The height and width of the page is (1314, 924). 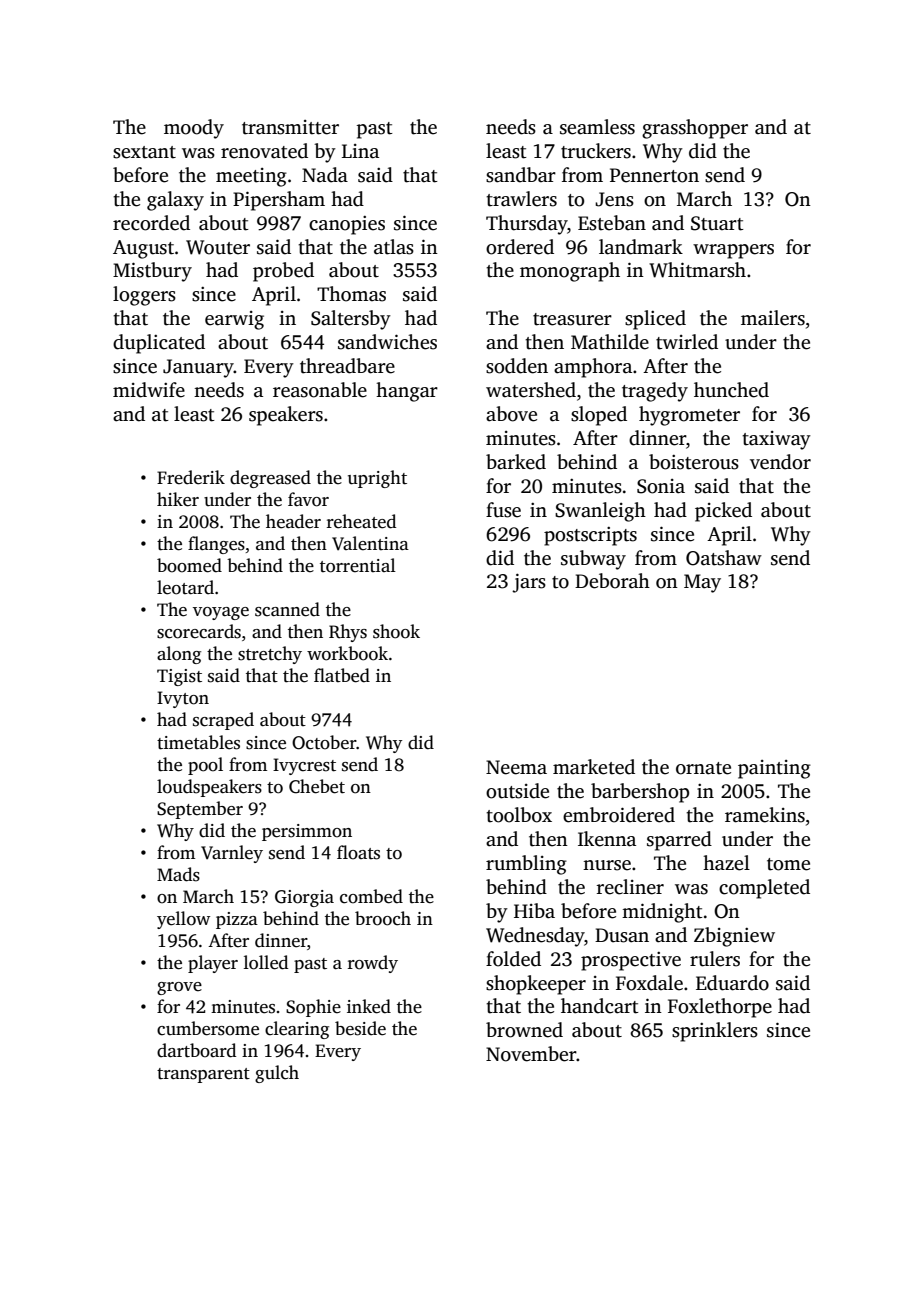 What do you see at coordinates (715, 1032) in the page?
I see `sprinklers` at bounding box center [715, 1032].
